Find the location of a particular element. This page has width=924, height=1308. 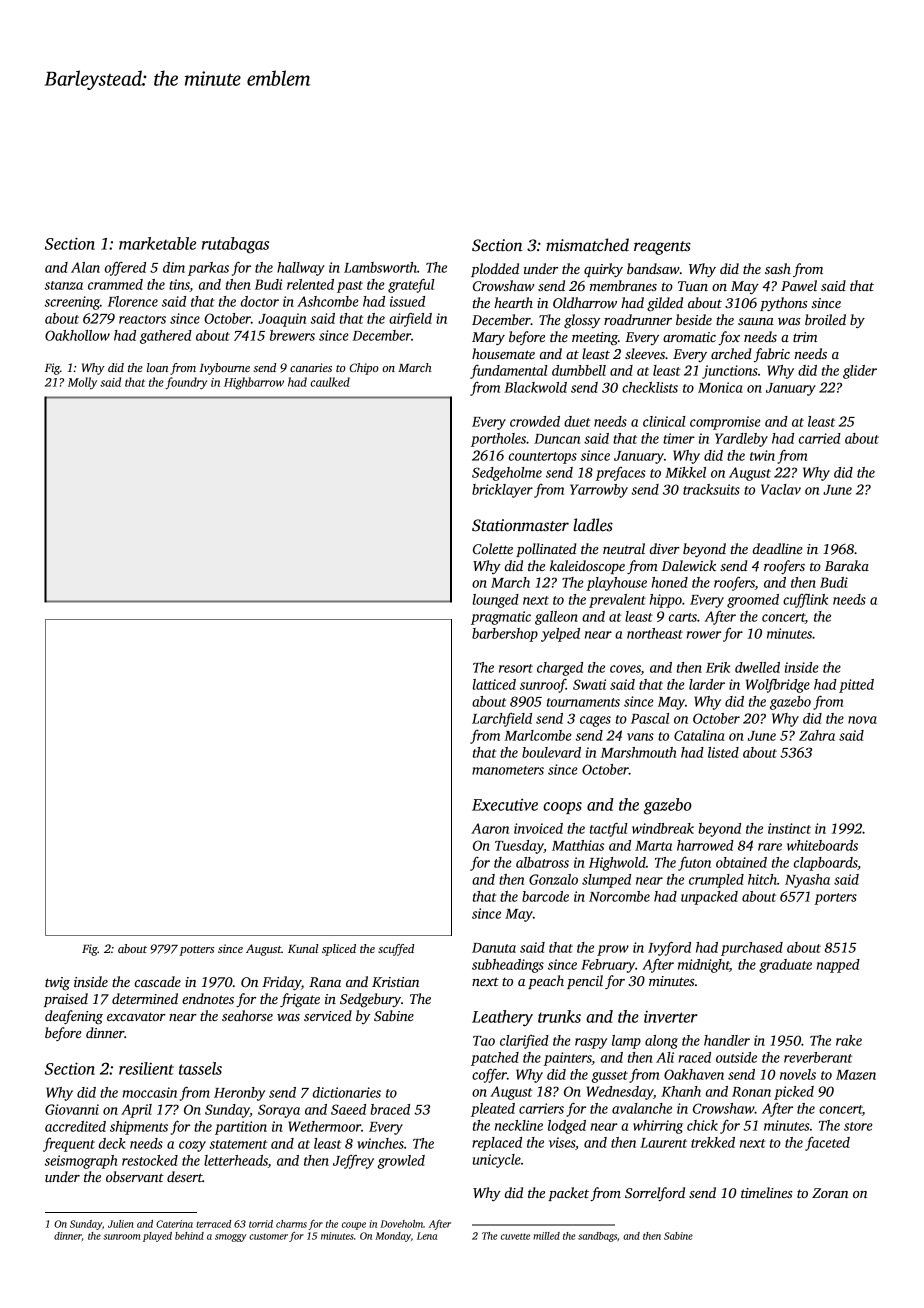

Kunal is located at coordinates (303, 948).
